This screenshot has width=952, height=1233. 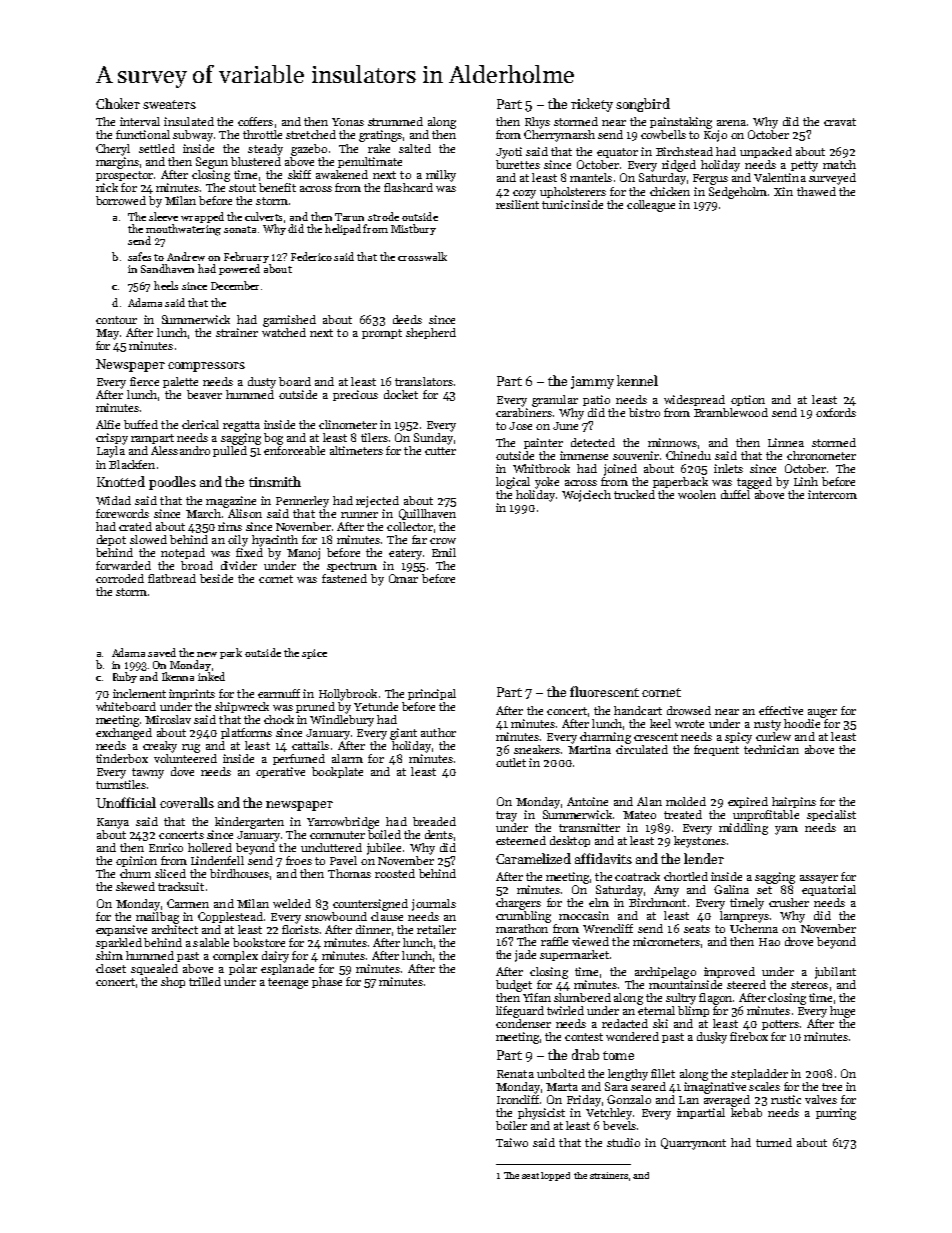 I want to click on heels, so click(x=166, y=285).
